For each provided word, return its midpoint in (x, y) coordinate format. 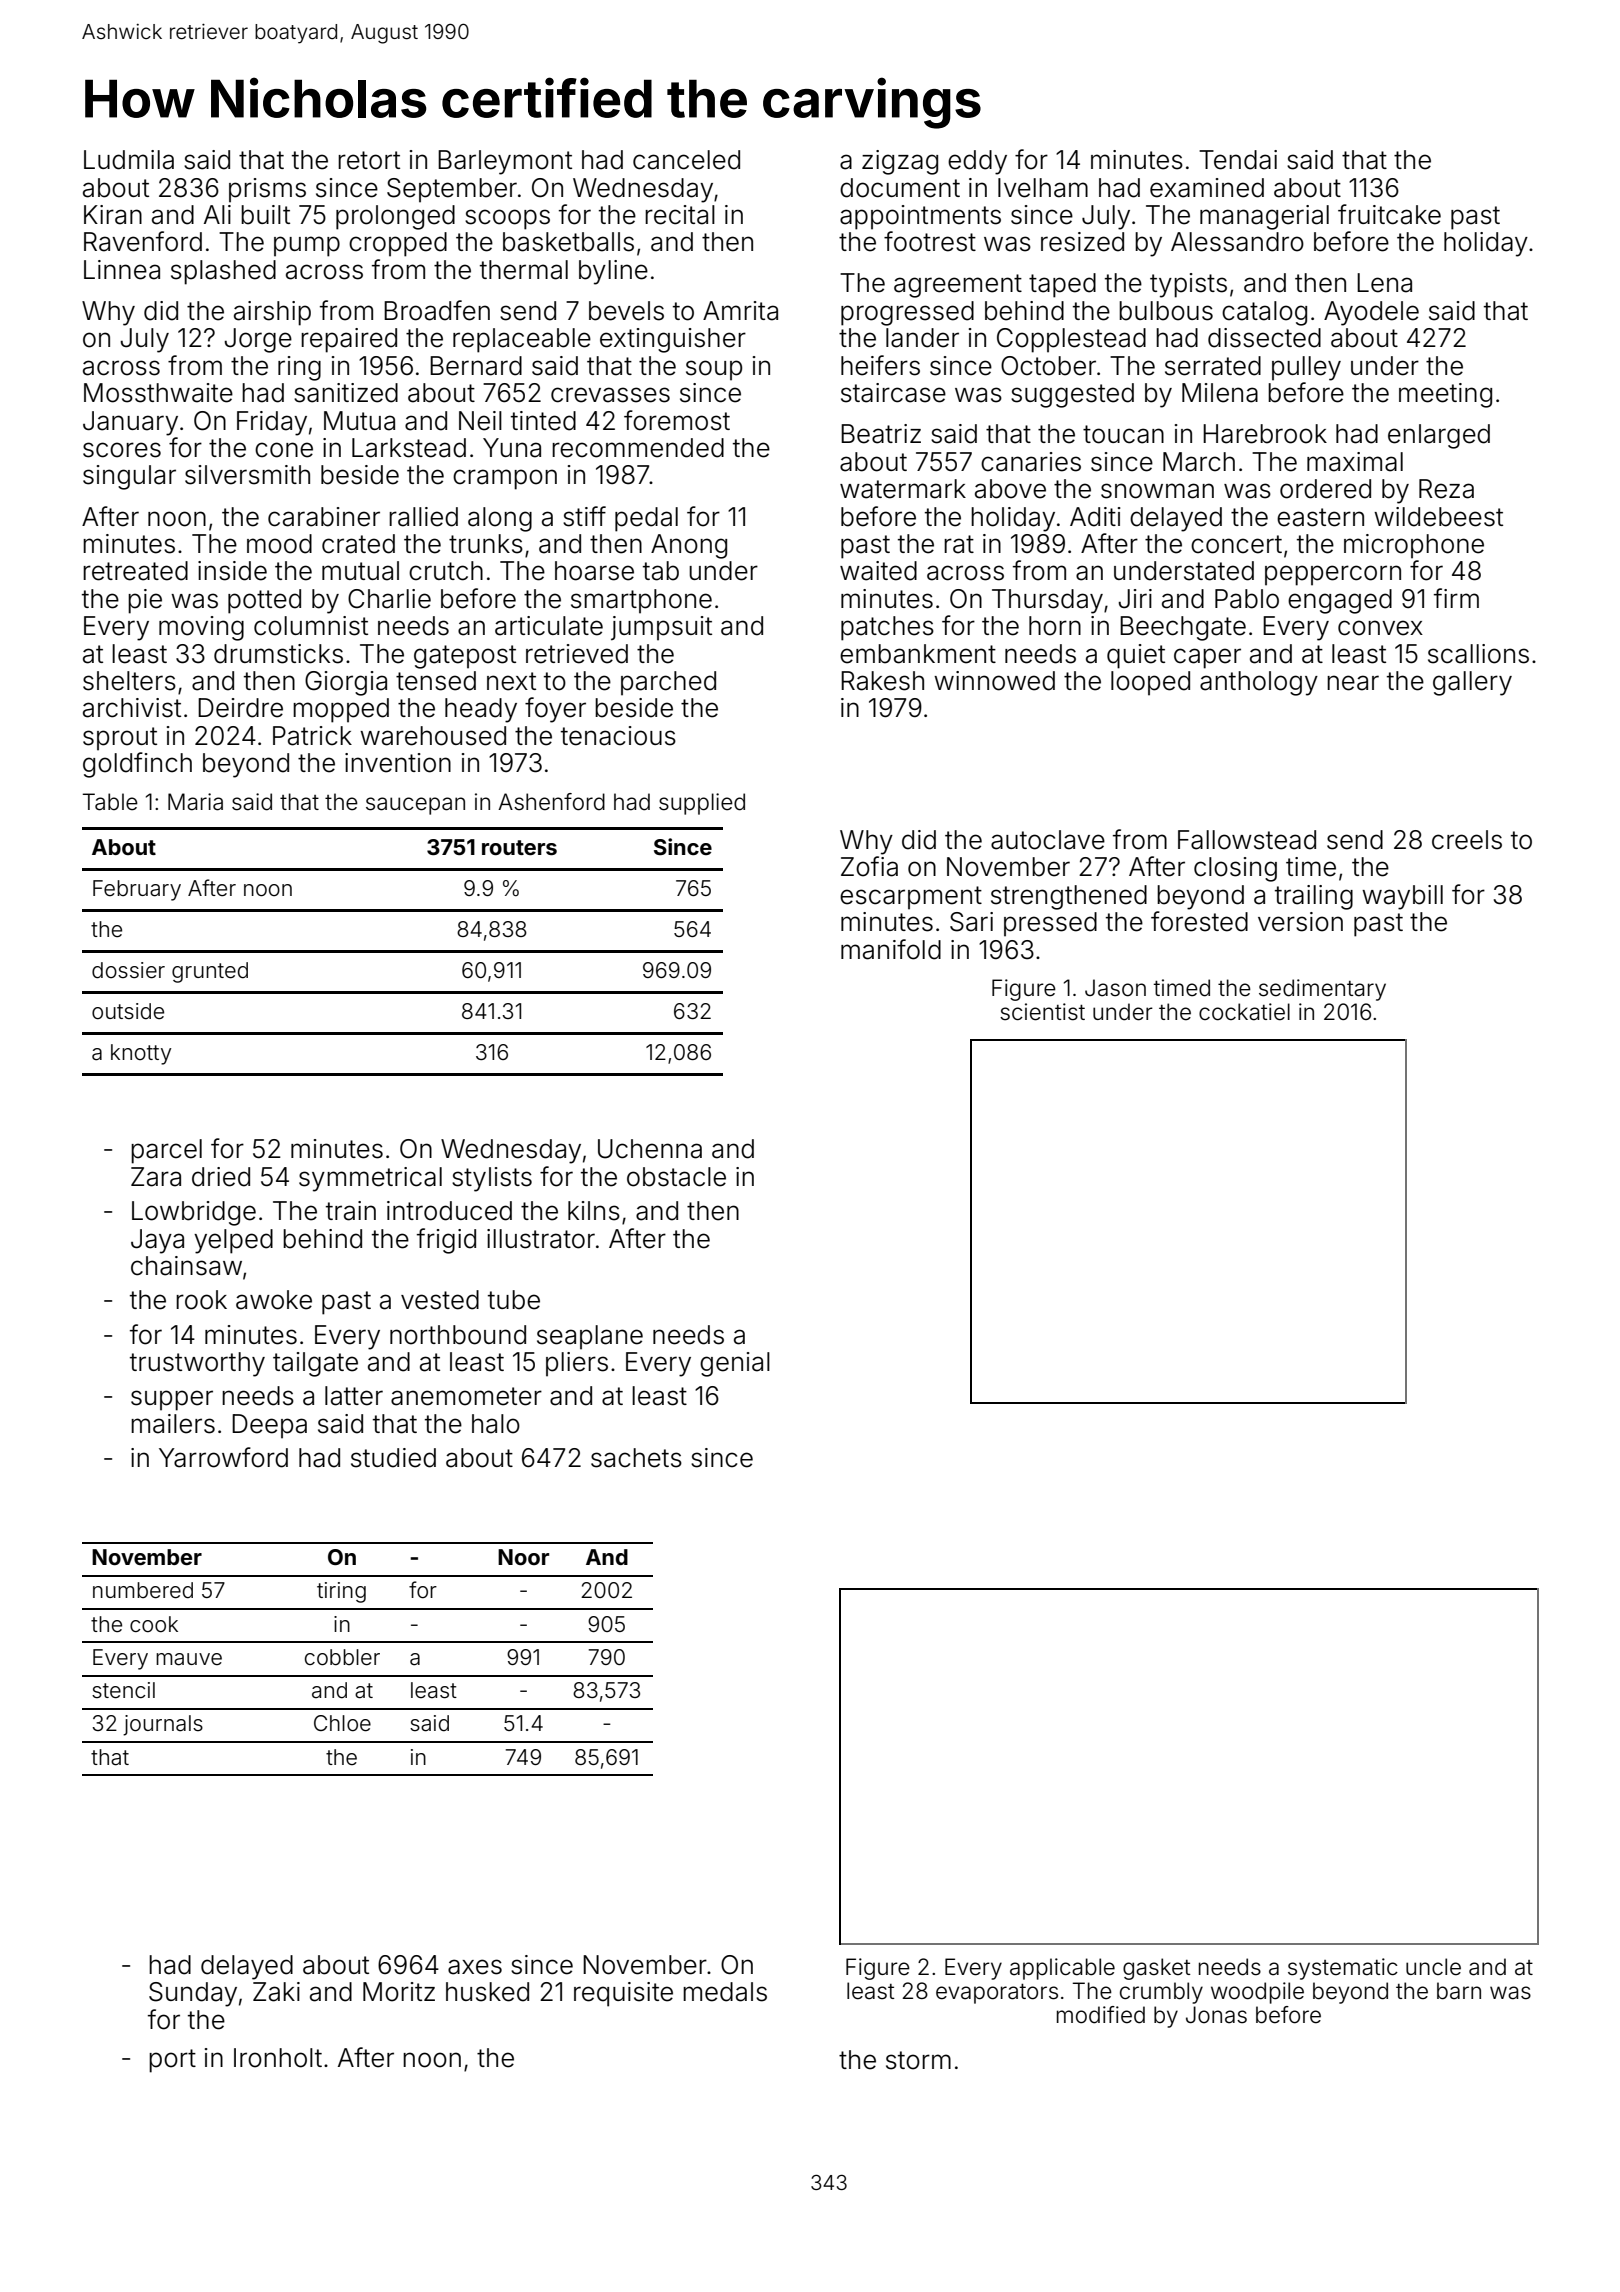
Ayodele (1371, 313)
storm (918, 2060)
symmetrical (370, 1179)
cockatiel (1244, 1012)
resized (1082, 242)
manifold (891, 949)
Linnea (122, 270)
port (172, 2061)
